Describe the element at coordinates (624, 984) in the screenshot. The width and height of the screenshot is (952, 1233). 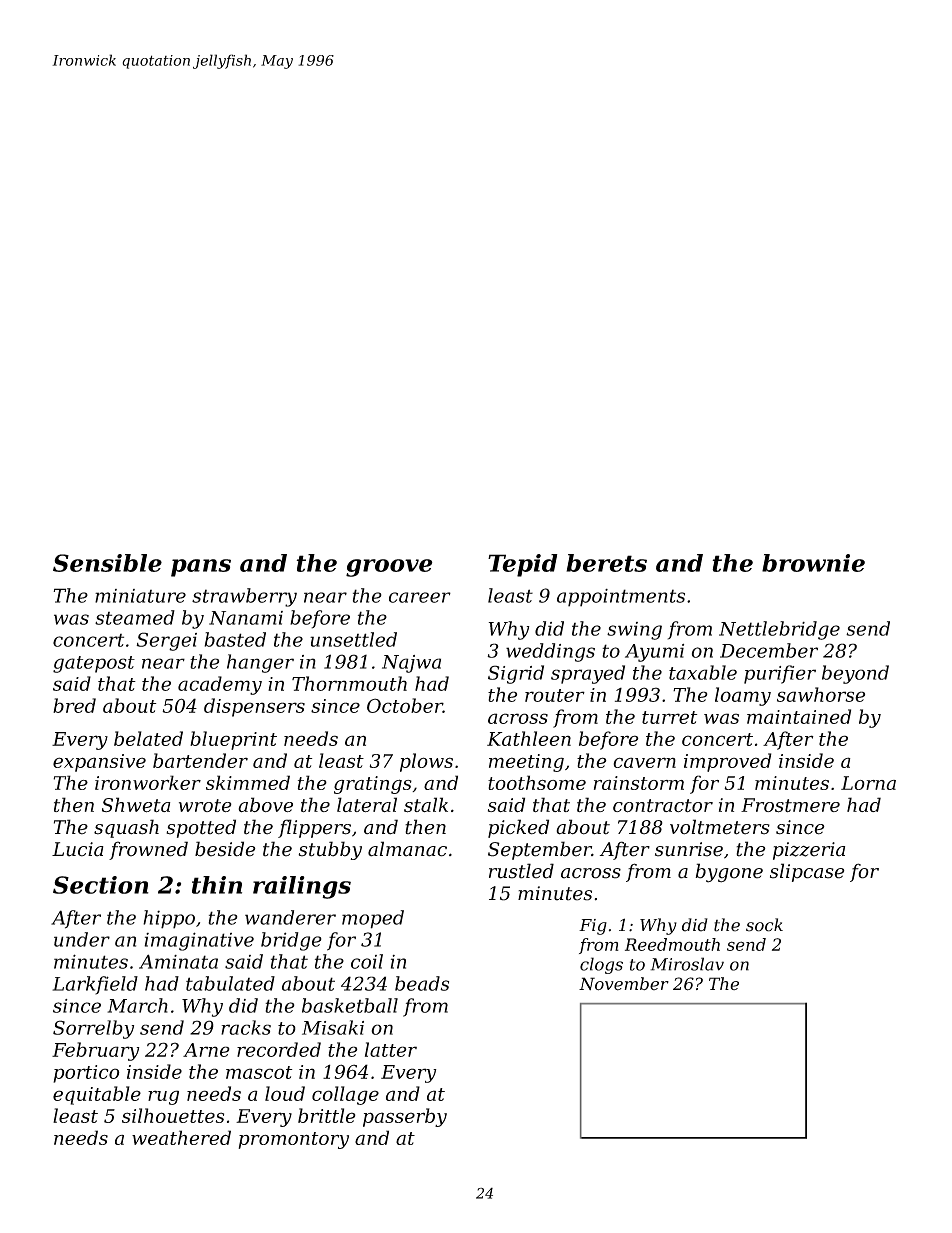
I see `November` at that location.
